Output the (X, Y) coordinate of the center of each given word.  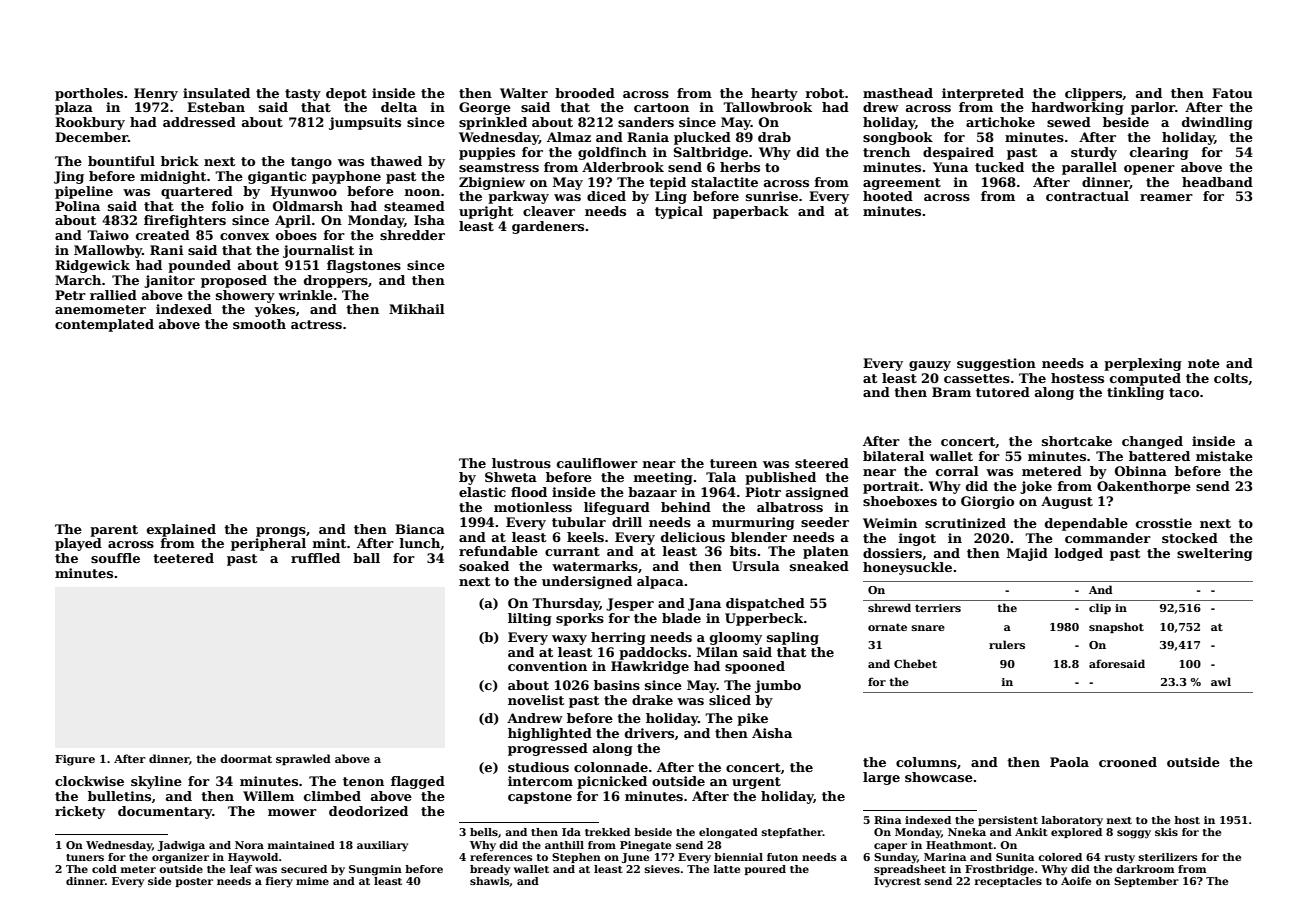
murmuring (753, 523)
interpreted (983, 94)
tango (311, 163)
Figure (75, 760)
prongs (281, 532)
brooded (585, 93)
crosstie (1164, 523)
